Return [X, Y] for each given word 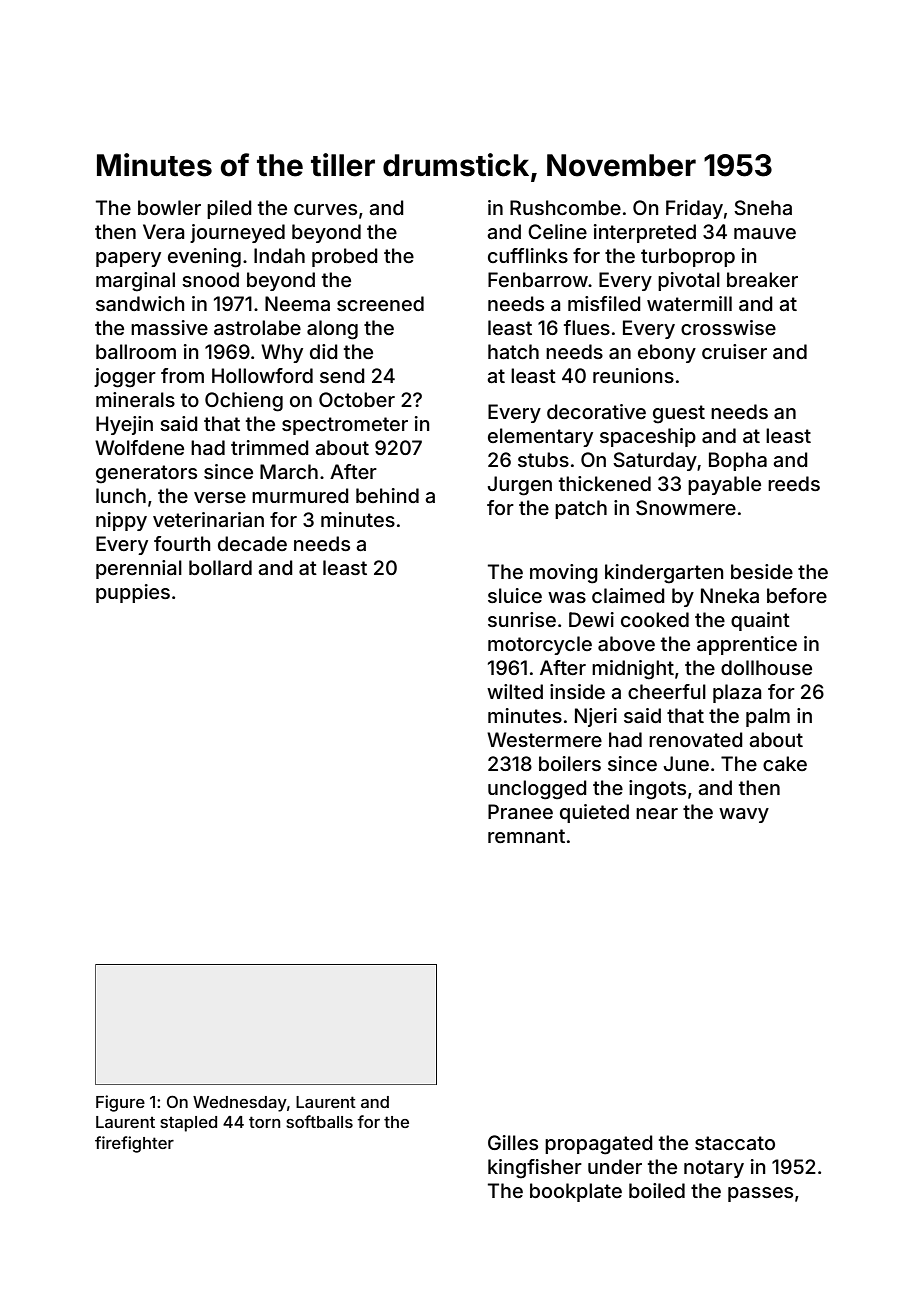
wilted [515, 691]
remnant [526, 836]
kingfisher [535, 1169]
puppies [133, 593]
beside [762, 571]
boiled [657, 1190]
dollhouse [766, 667]
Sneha [763, 207]
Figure [120, 1103]
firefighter [134, 1144]
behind [387, 495]
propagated [599, 1145]
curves [325, 209]
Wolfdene [139, 447]
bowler [169, 207]
